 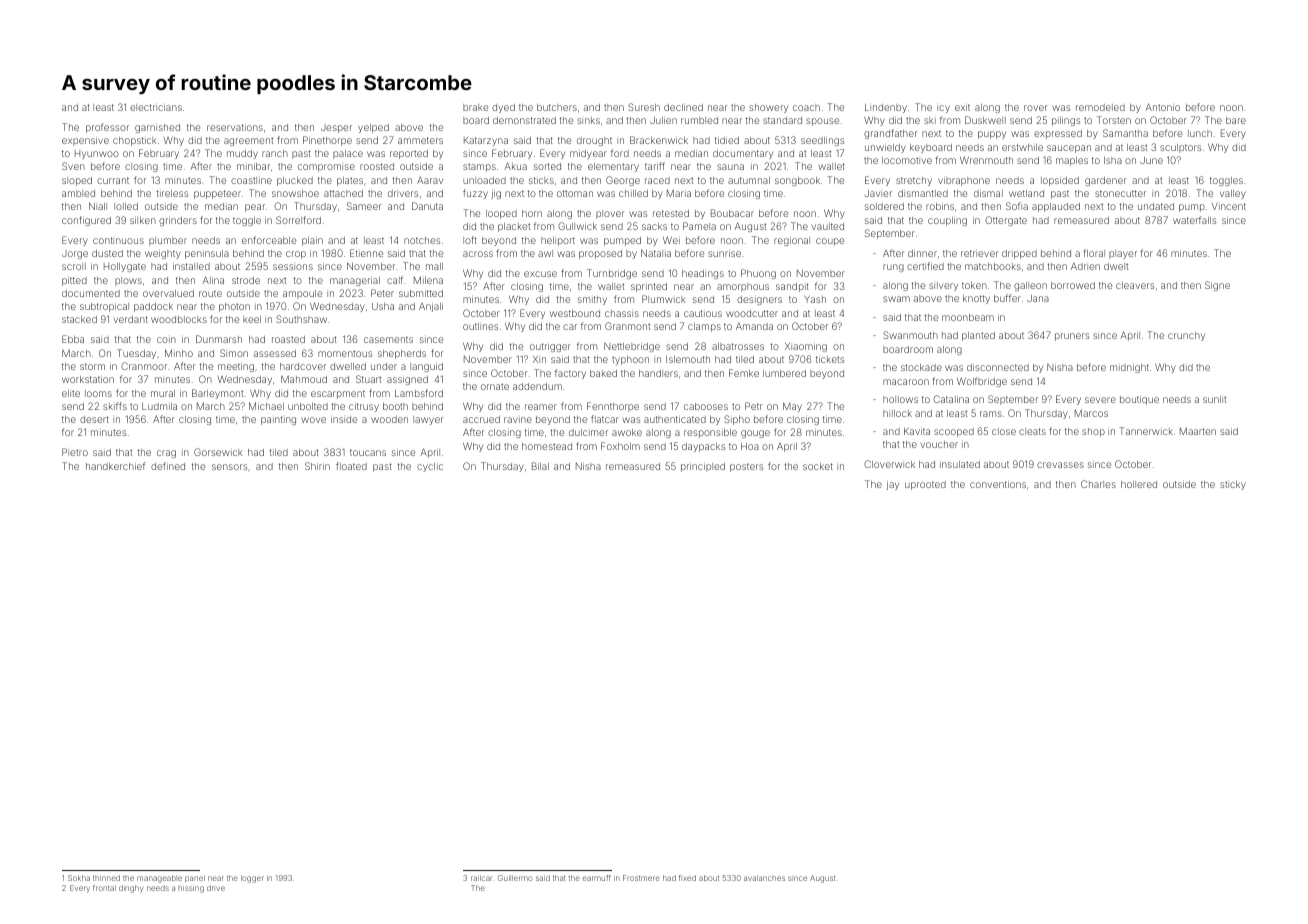 I want to click on Shirin, so click(x=317, y=466).
